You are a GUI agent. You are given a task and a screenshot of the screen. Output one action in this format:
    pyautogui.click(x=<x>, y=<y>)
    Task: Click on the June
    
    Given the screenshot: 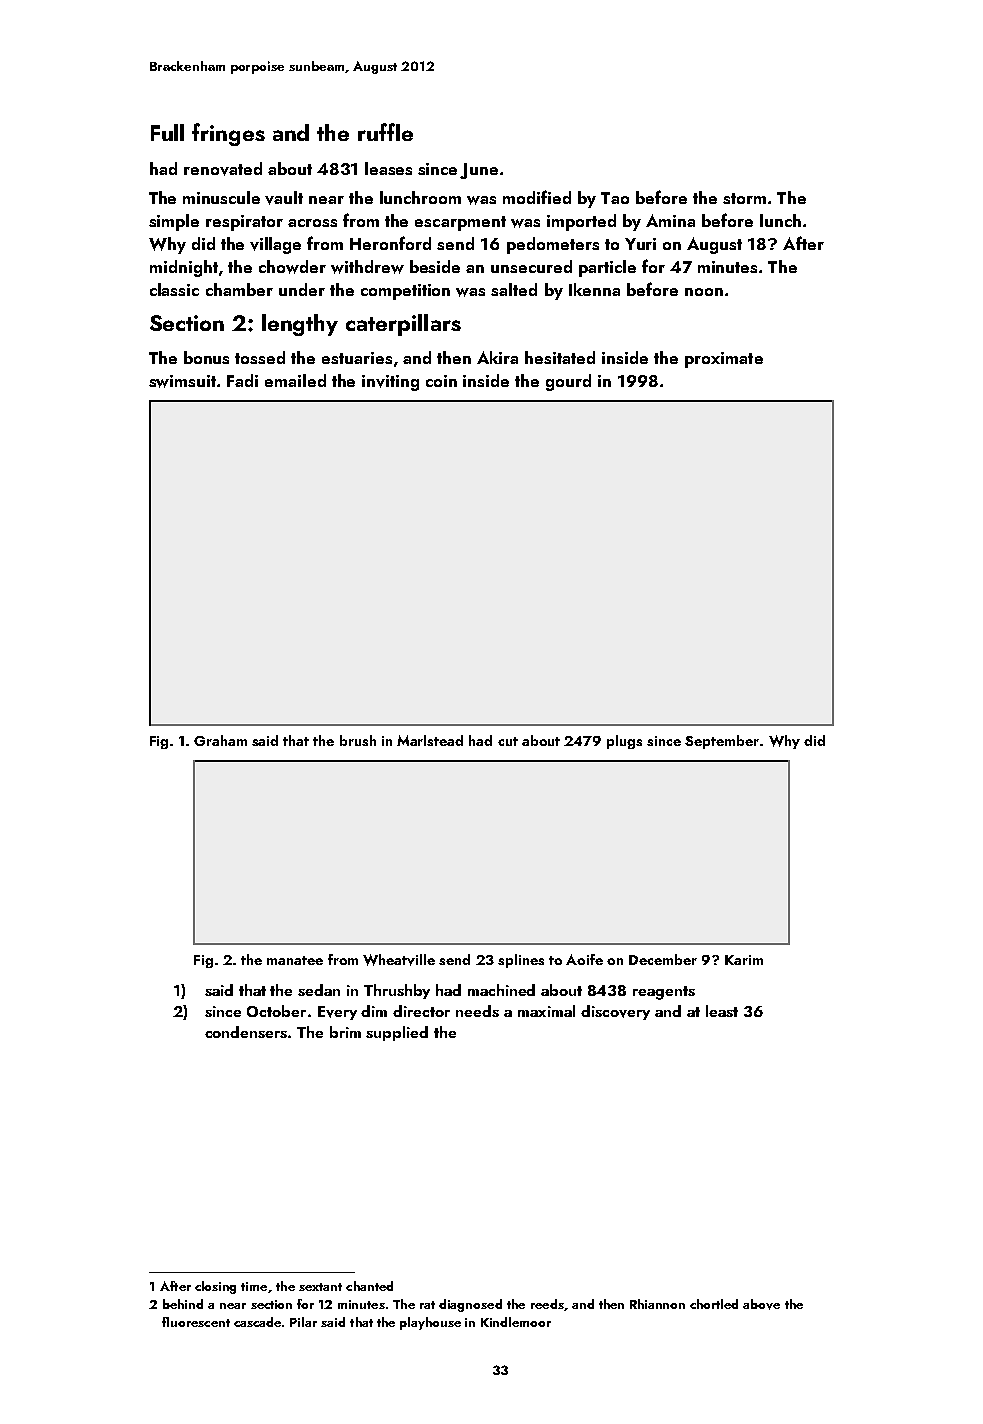 What is the action you would take?
    pyautogui.click(x=479, y=171)
